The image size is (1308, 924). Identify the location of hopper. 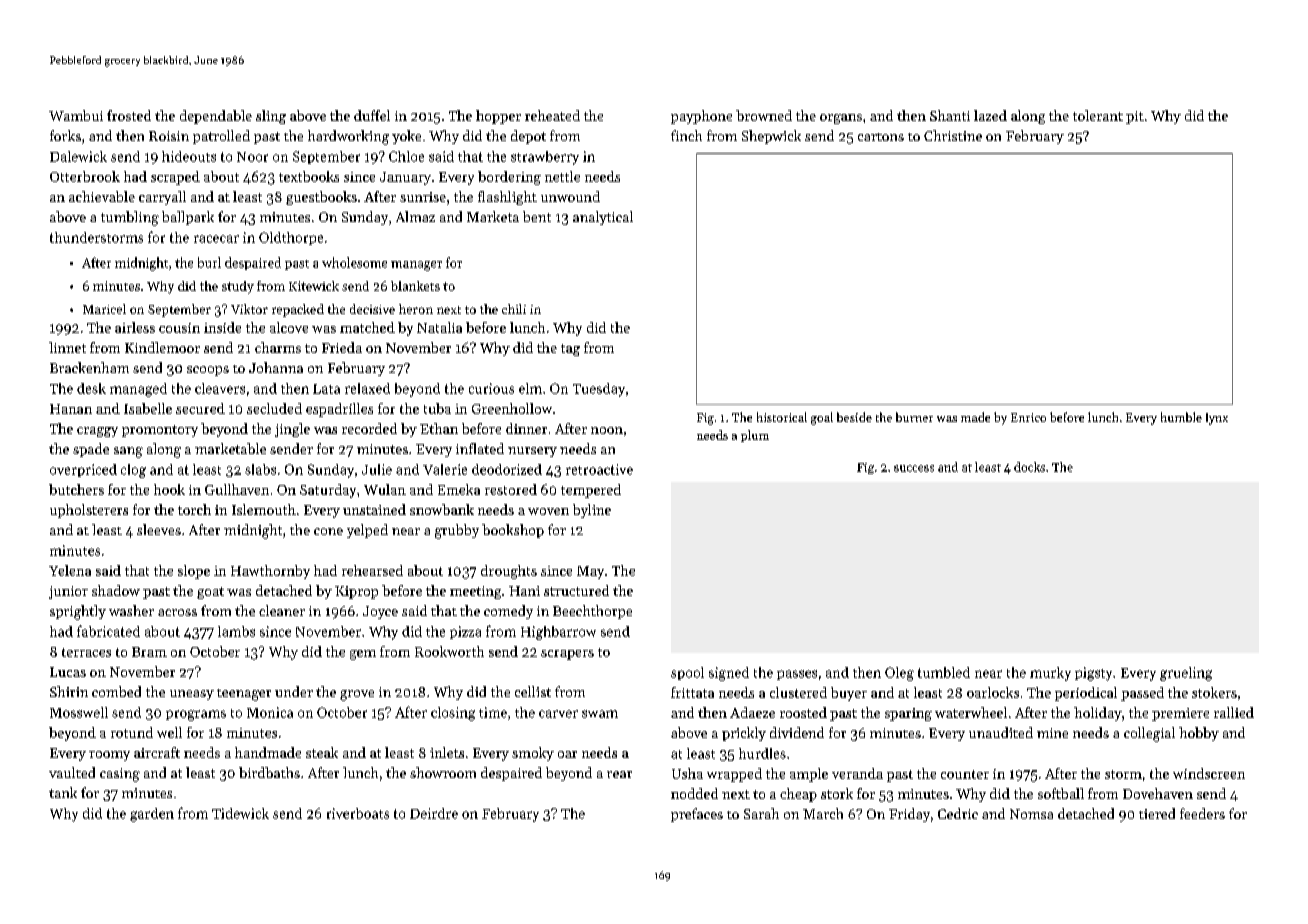
(498, 117).
